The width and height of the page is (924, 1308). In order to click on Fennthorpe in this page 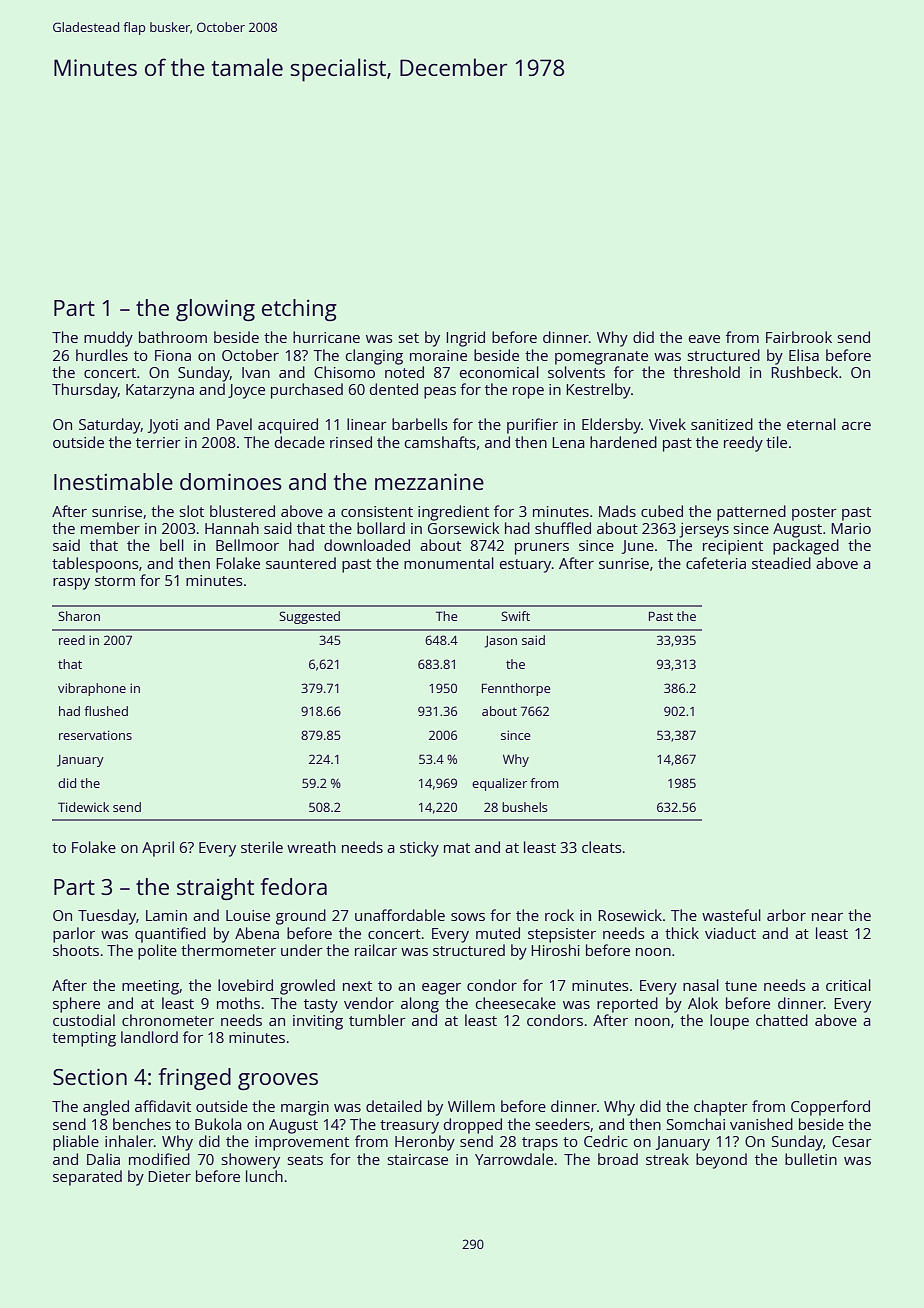, I will do `click(516, 689)`.
